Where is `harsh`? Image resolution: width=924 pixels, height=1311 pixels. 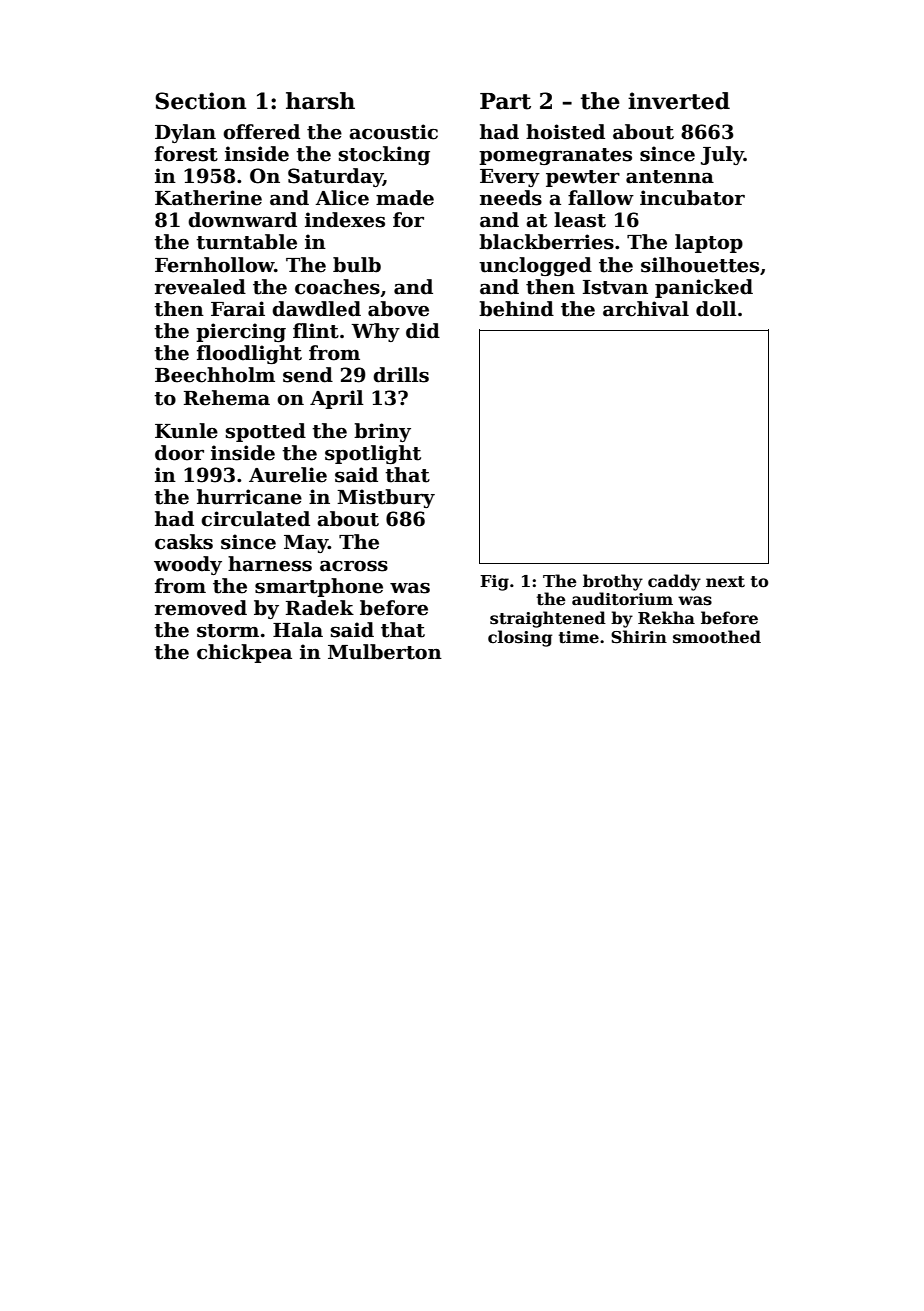 harsh is located at coordinates (320, 101).
